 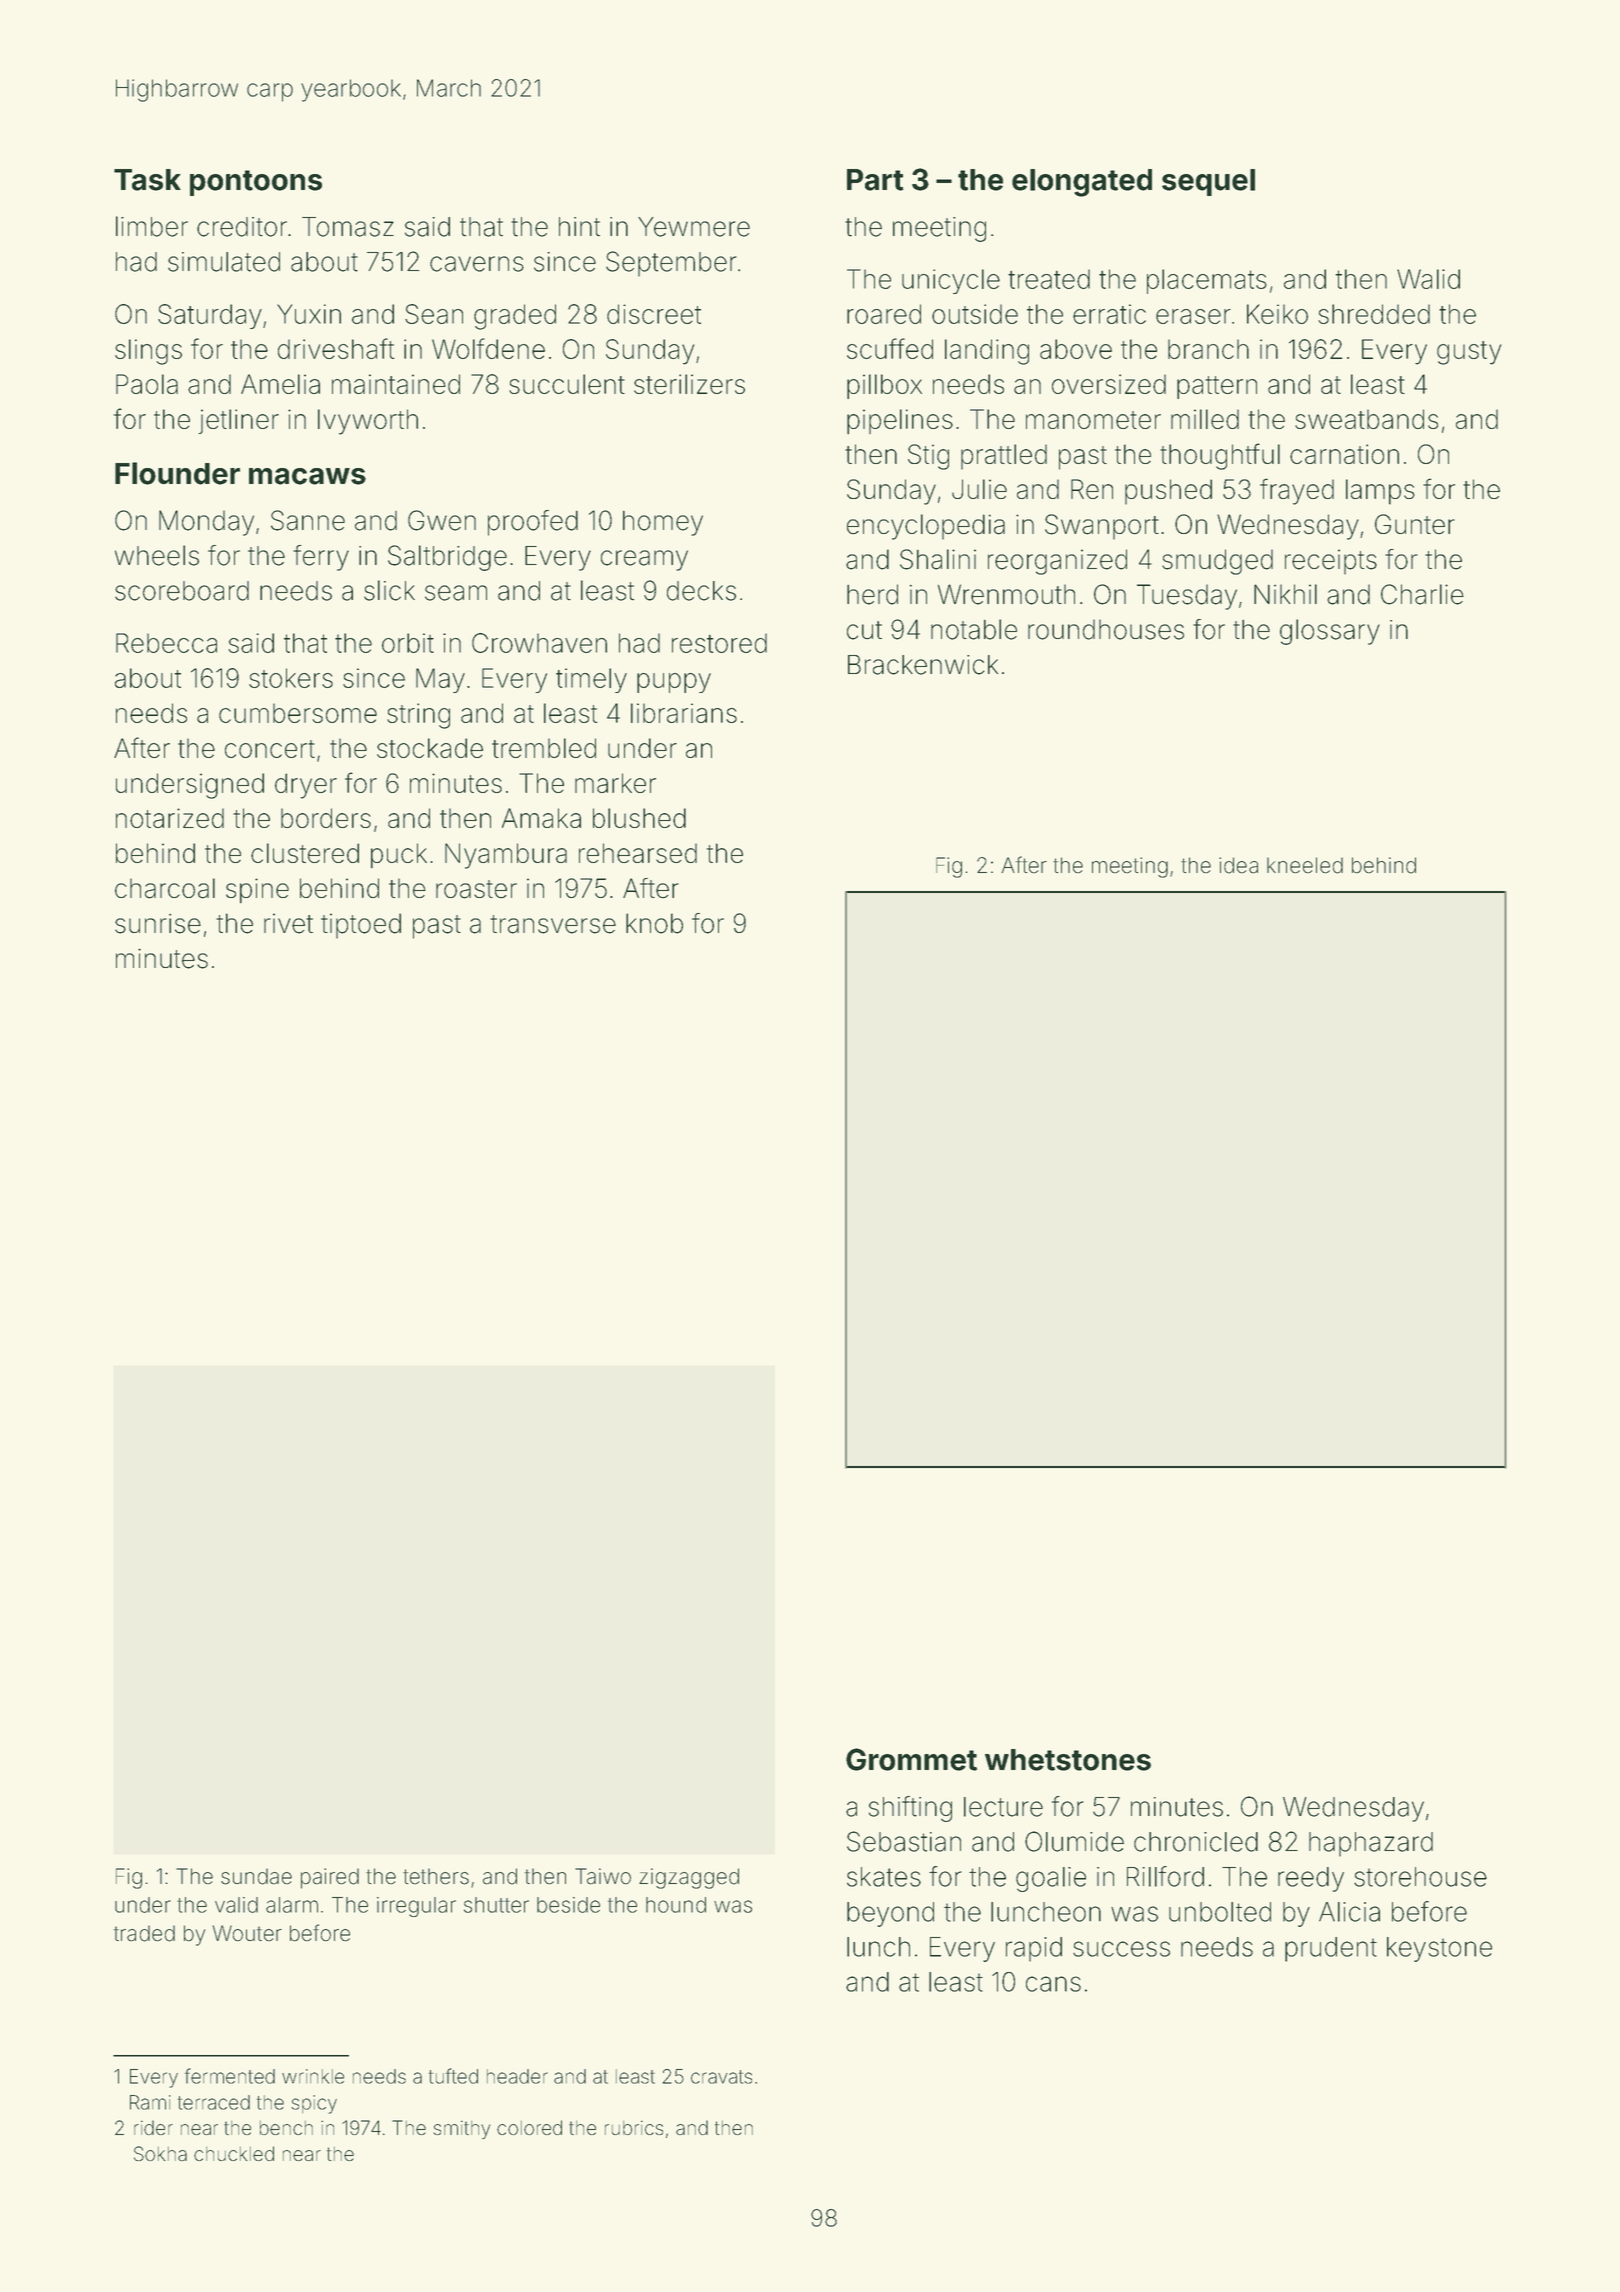 What do you see at coordinates (292, 1905) in the screenshot?
I see `alarm` at bounding box center [292, 1905].
